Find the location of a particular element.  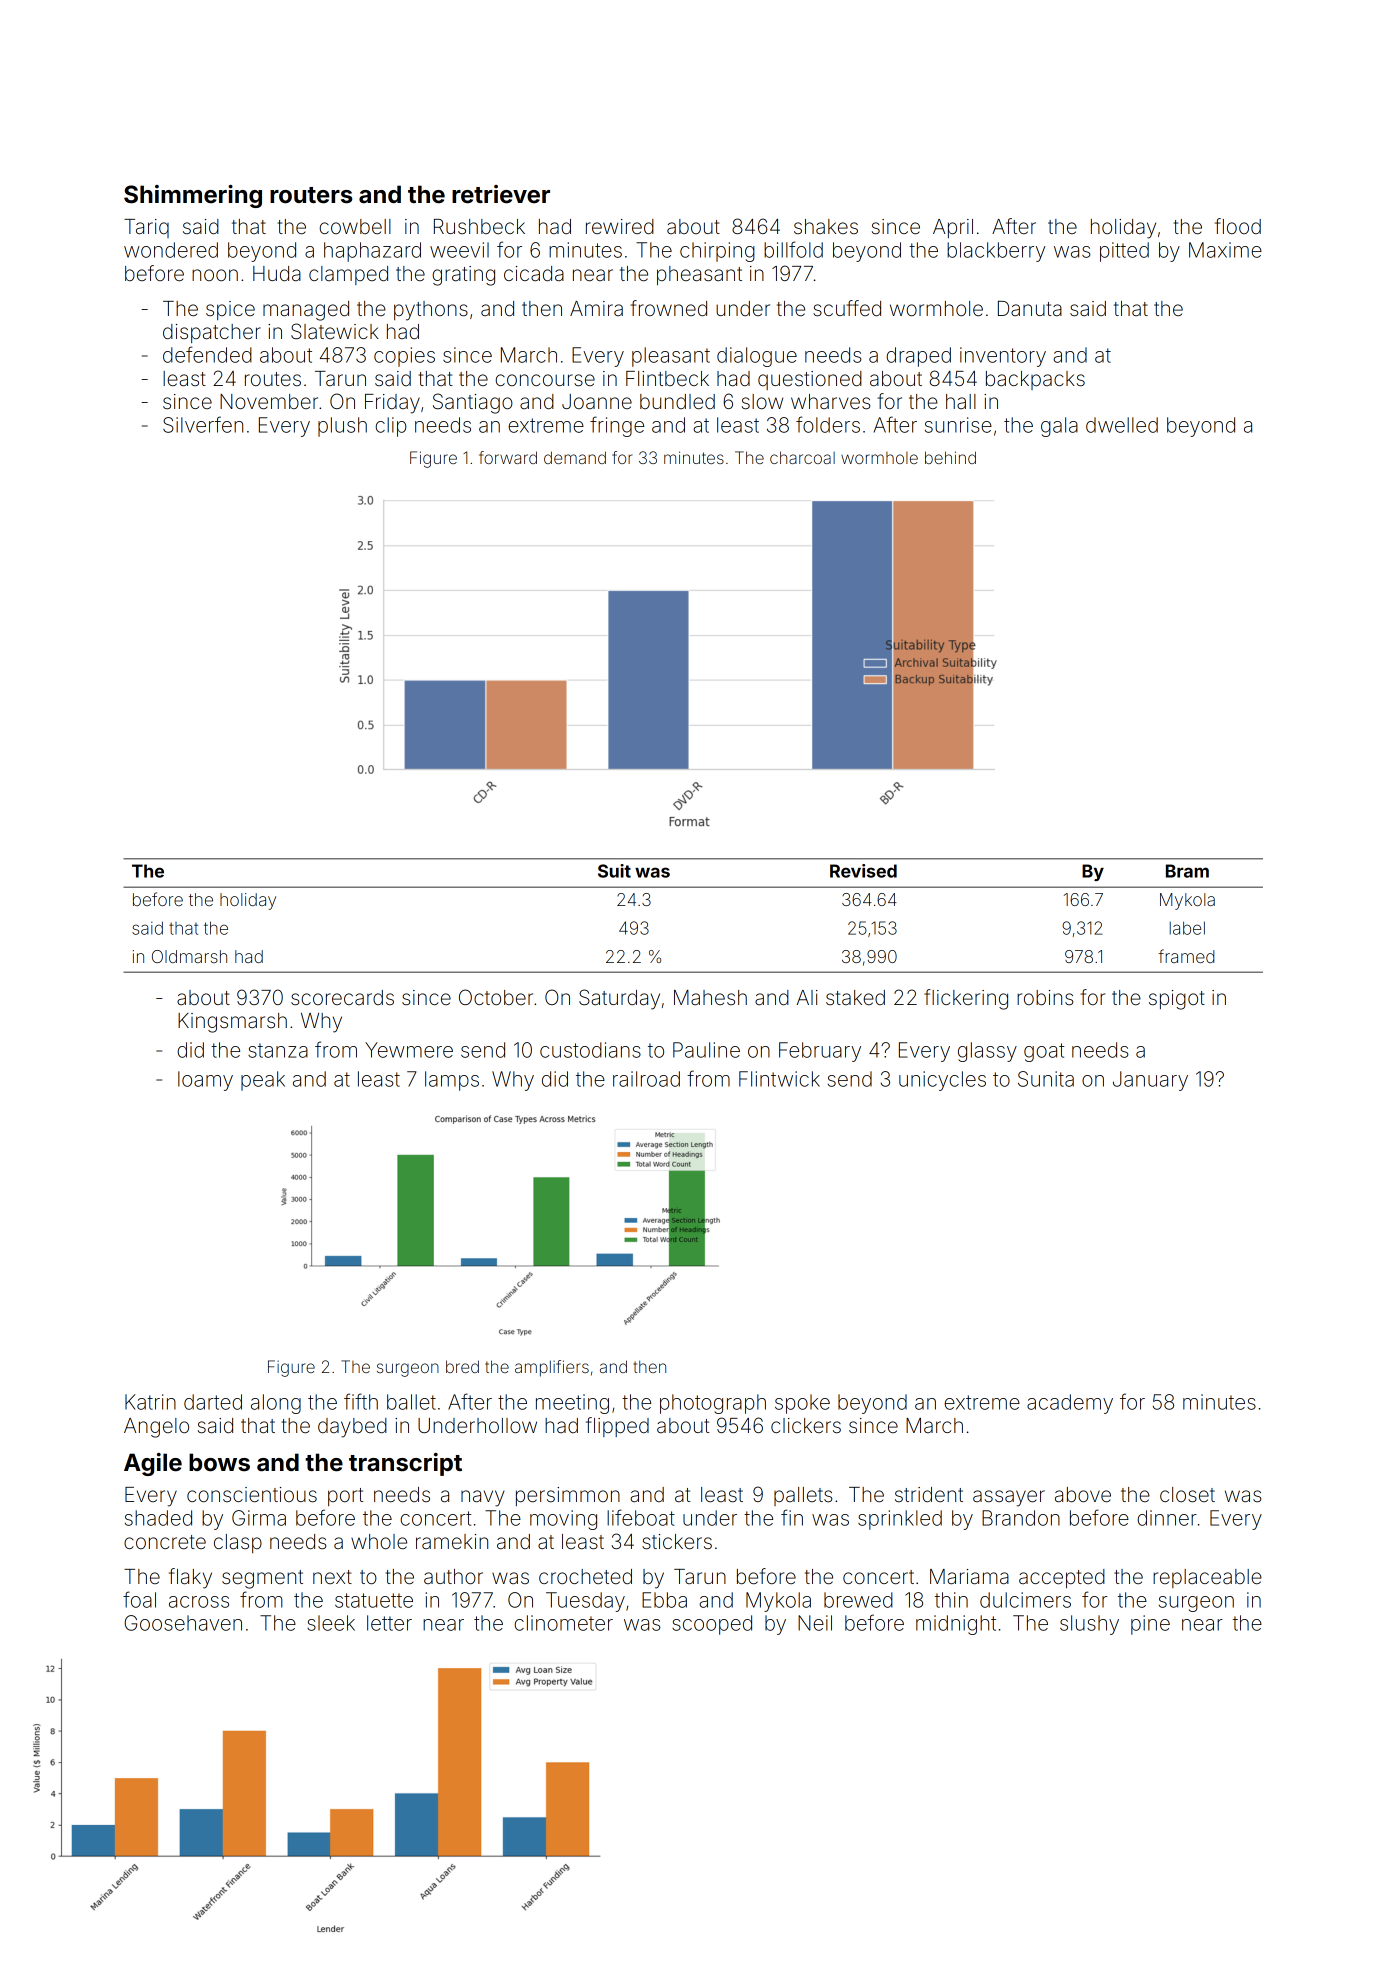

flaky is located at coordinates (190, 1578).
